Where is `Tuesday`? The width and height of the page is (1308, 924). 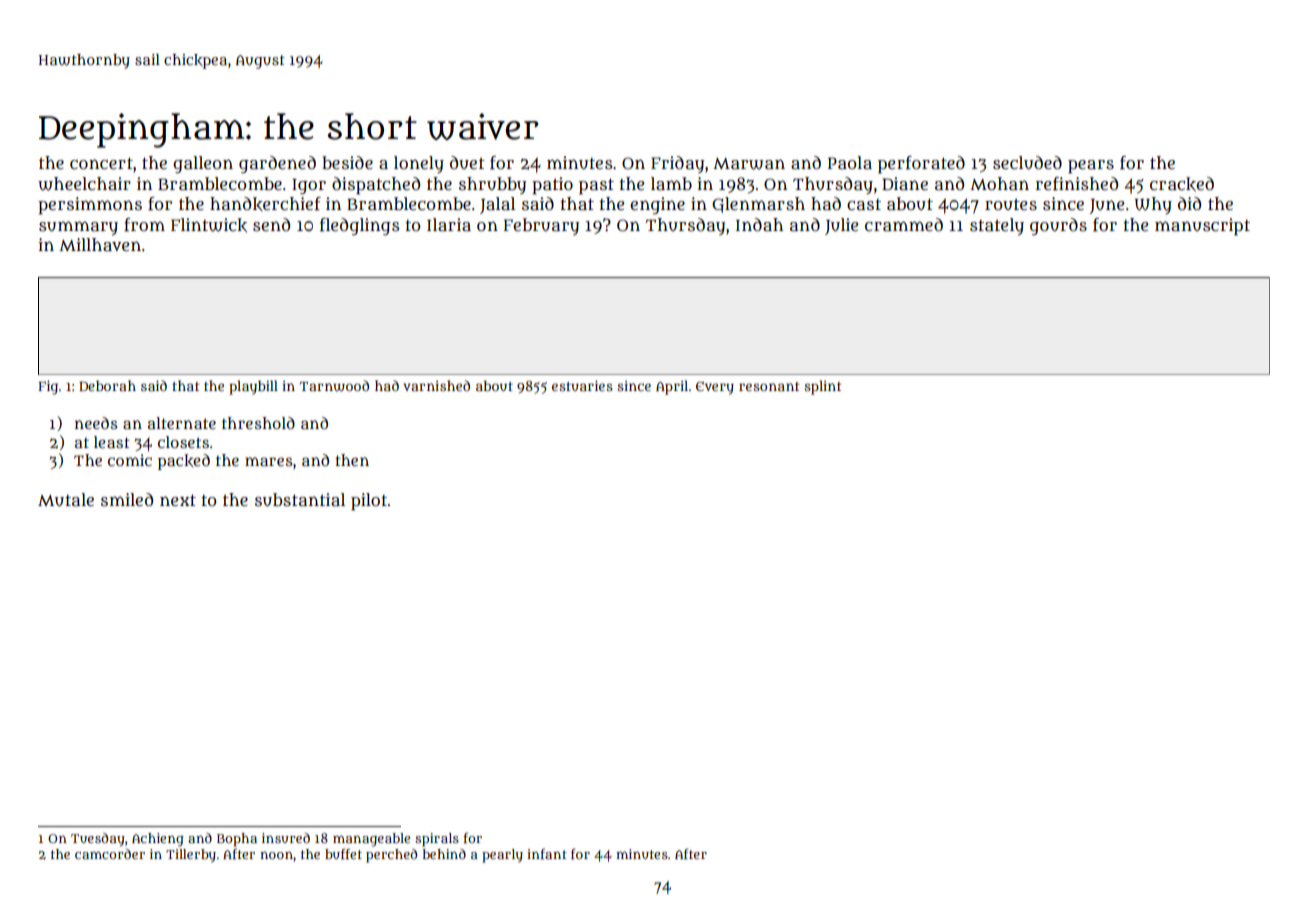
Tuesday is located at coordinates (98, 840).
